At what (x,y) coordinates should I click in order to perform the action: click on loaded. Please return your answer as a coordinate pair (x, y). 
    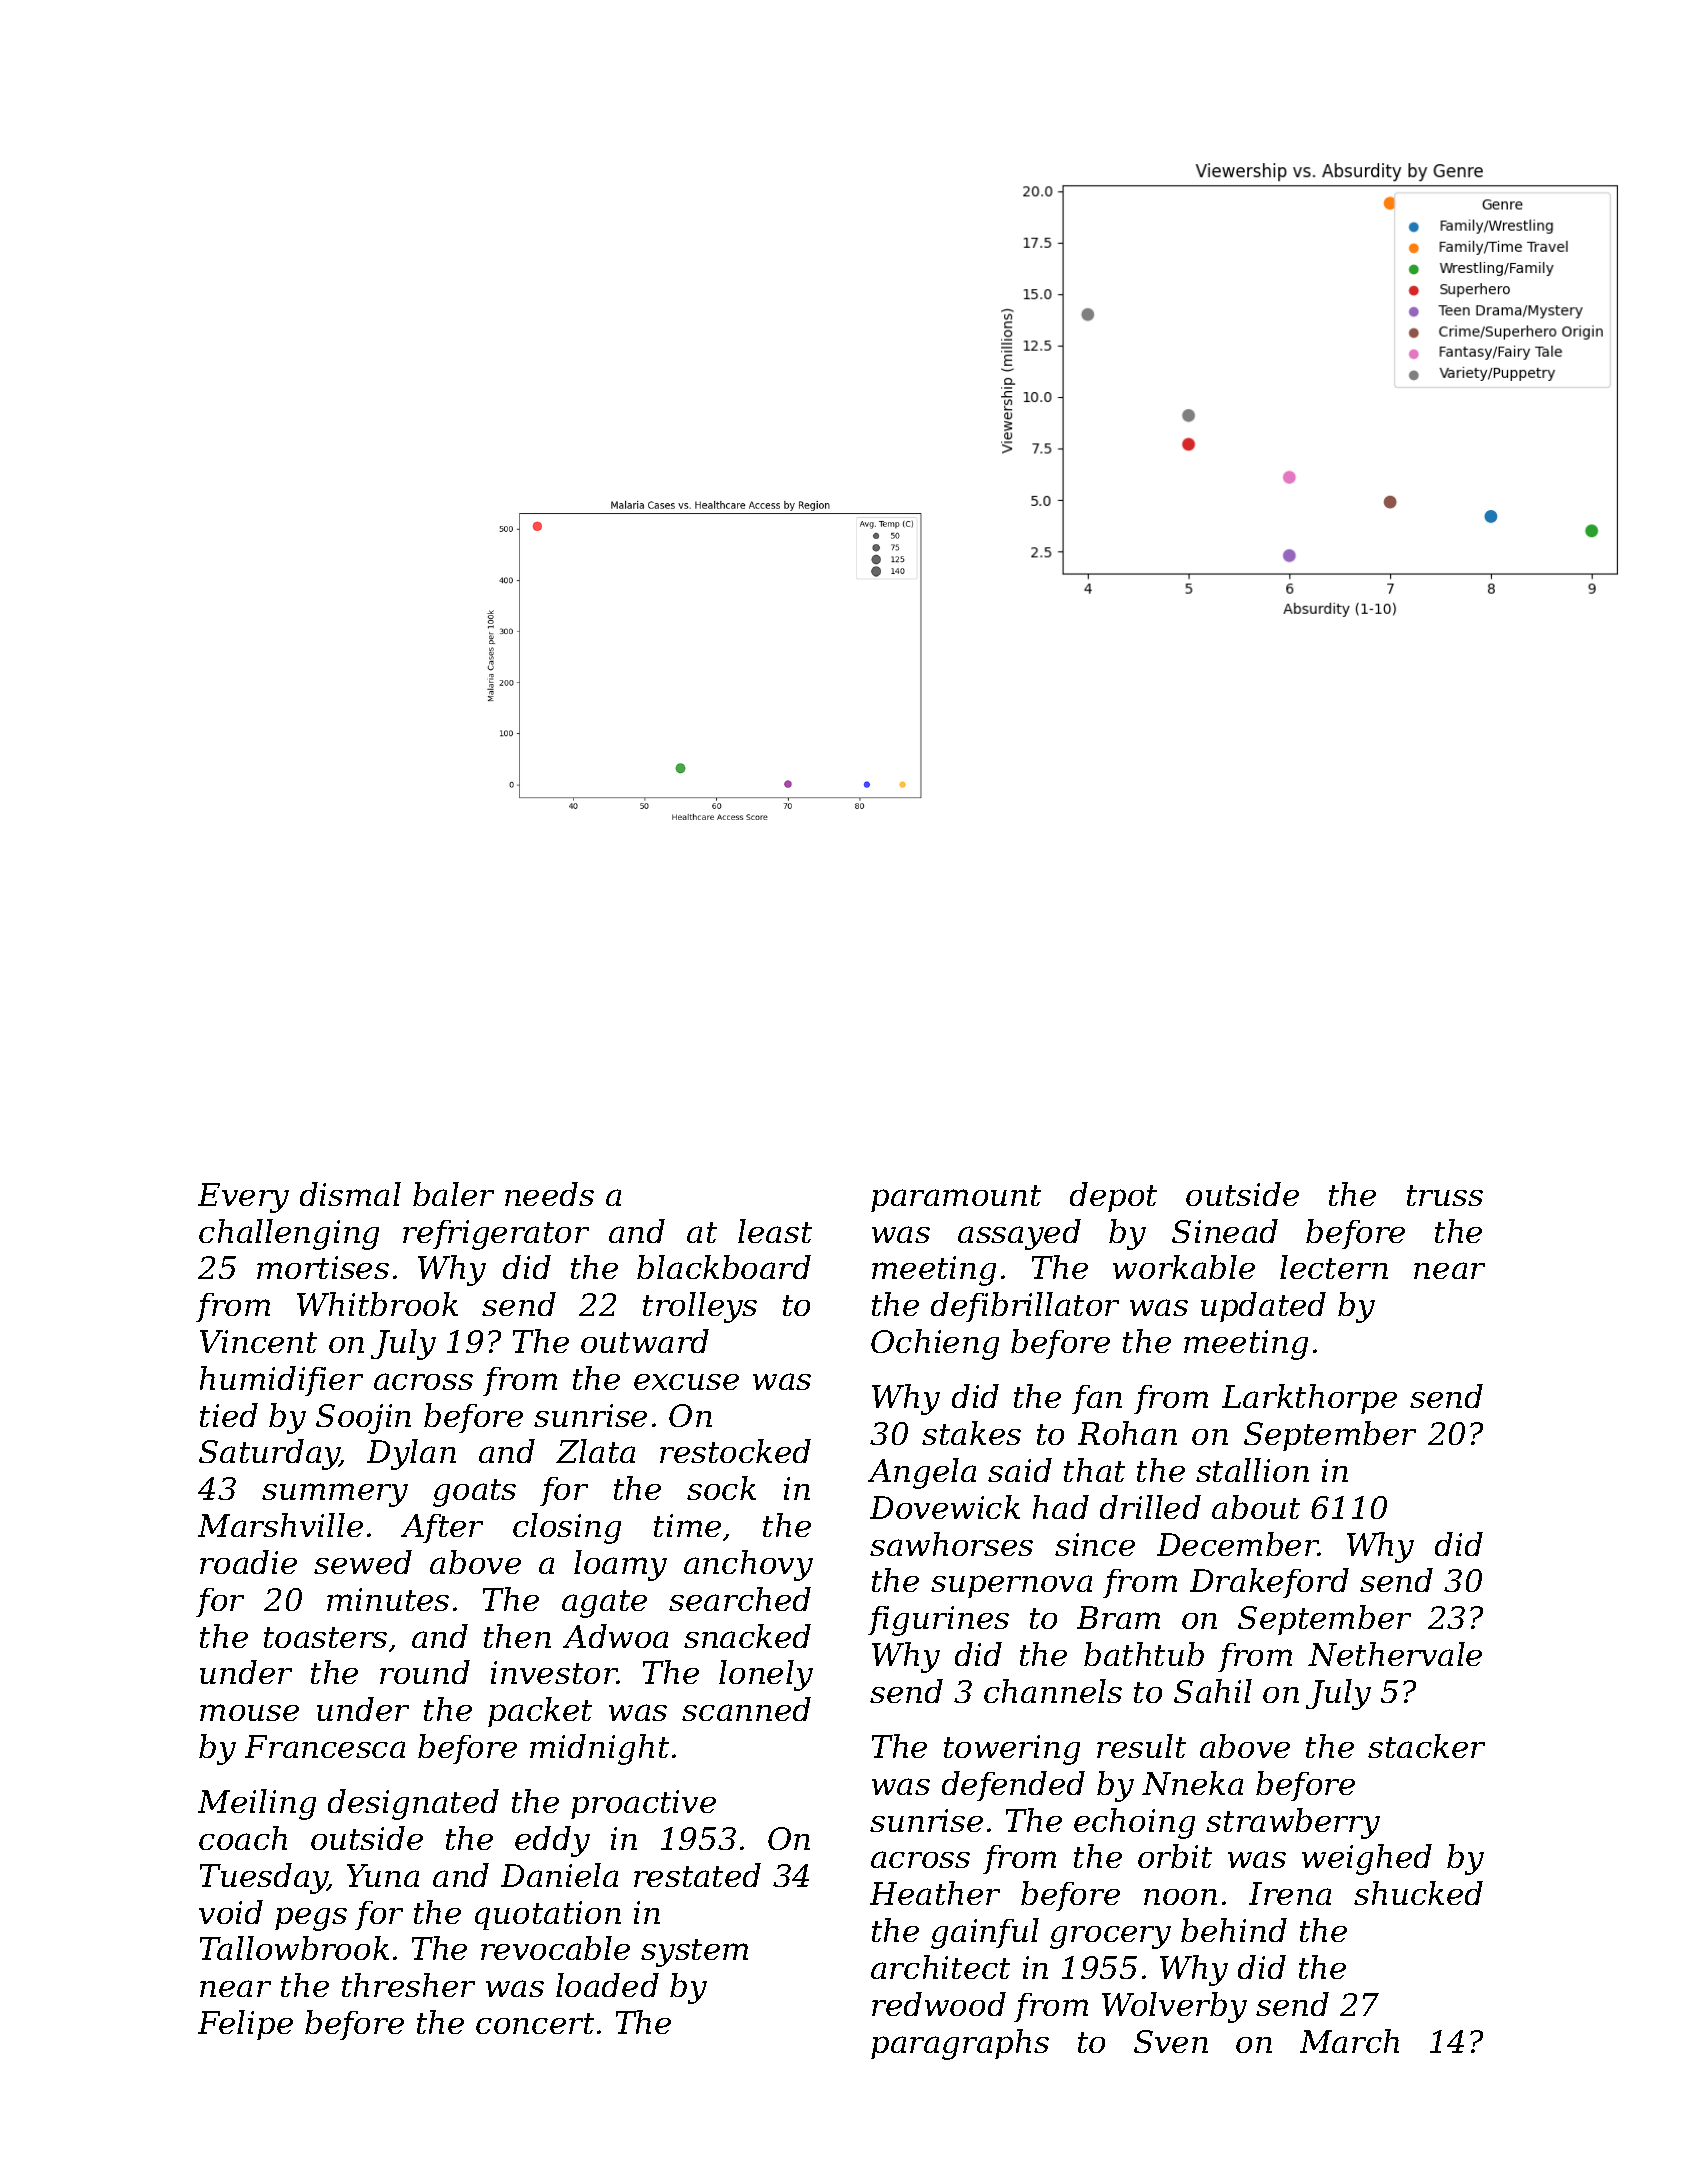
    Looking at the image, I should click on (607, 1985).
